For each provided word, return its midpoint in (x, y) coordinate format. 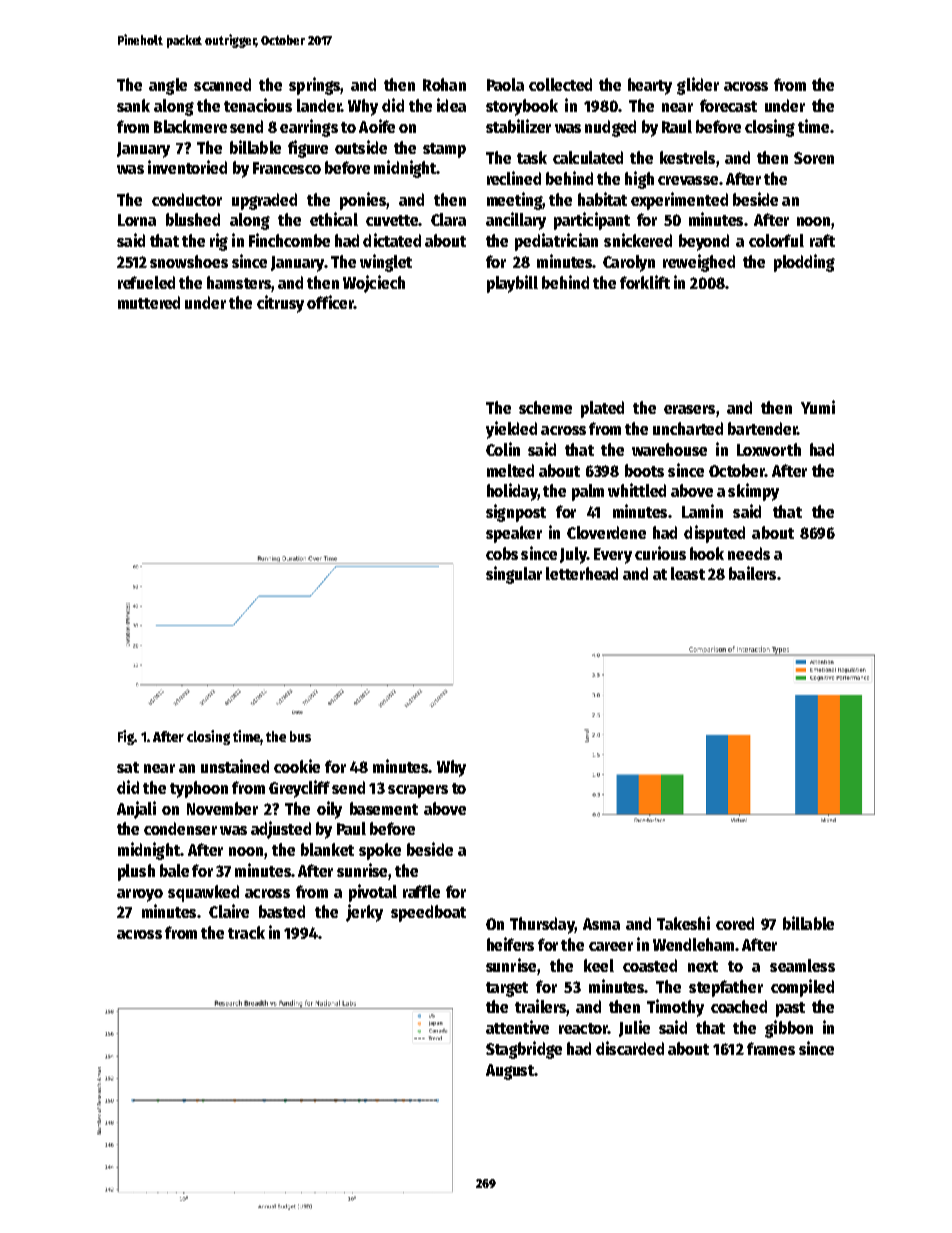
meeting (515, 201)
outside (361, 147)
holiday (512, 492)
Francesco (287, 168)
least (688, 573)
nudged (610, 128)
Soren (814, 158)
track (246, 932)
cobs (502, 553)
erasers (689, 409)
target (507, 989)
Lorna (137, 220)
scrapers (418, 791)
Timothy (675, 1008)
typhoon (199, 789)
